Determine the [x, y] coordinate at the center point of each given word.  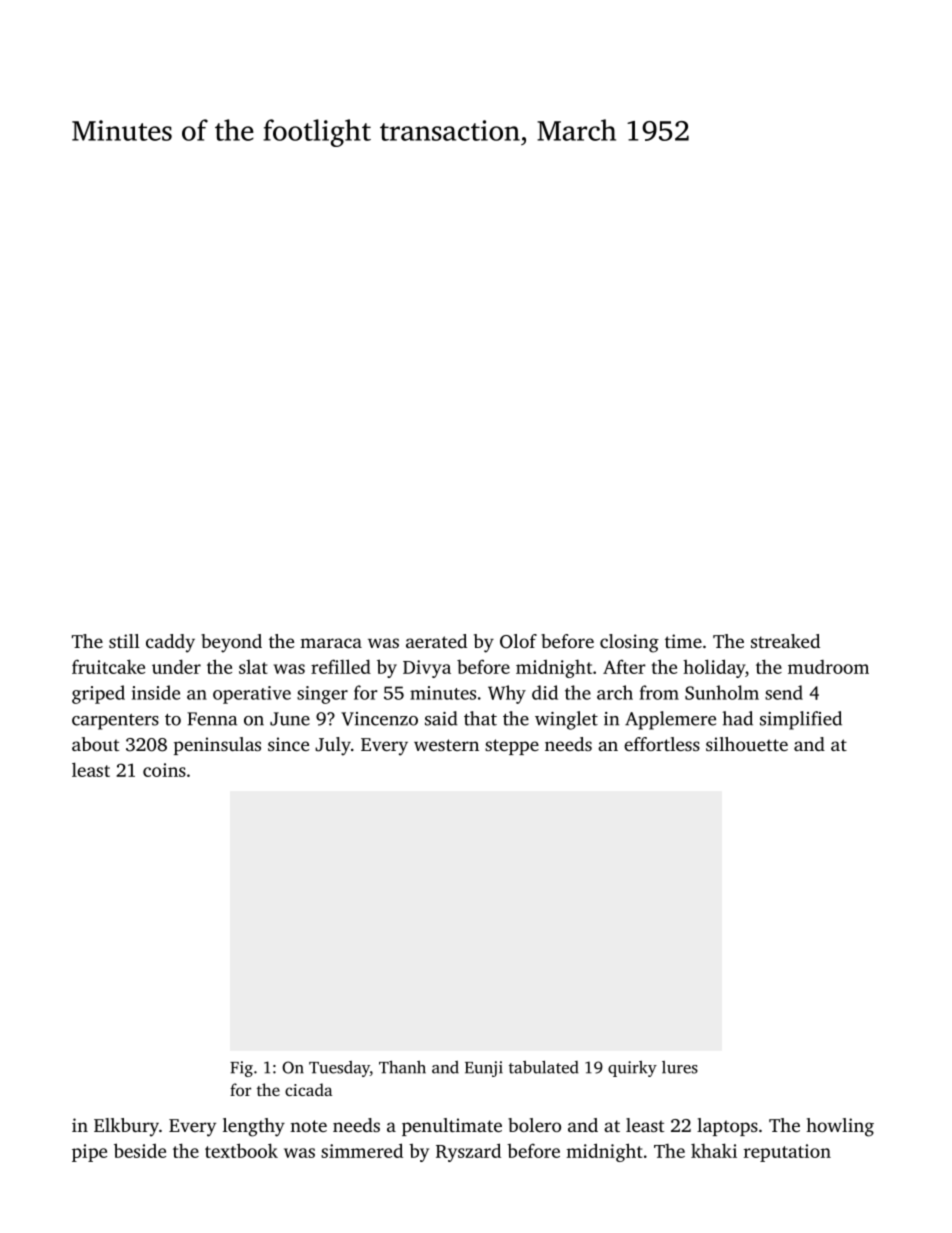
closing [629, 643]
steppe [512, 747]
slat [253, 667]
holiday [714, 668]
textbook [241, 1150]
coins [164, 770]
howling [840, 1127]
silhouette [747, 744]
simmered [362, 1150]
